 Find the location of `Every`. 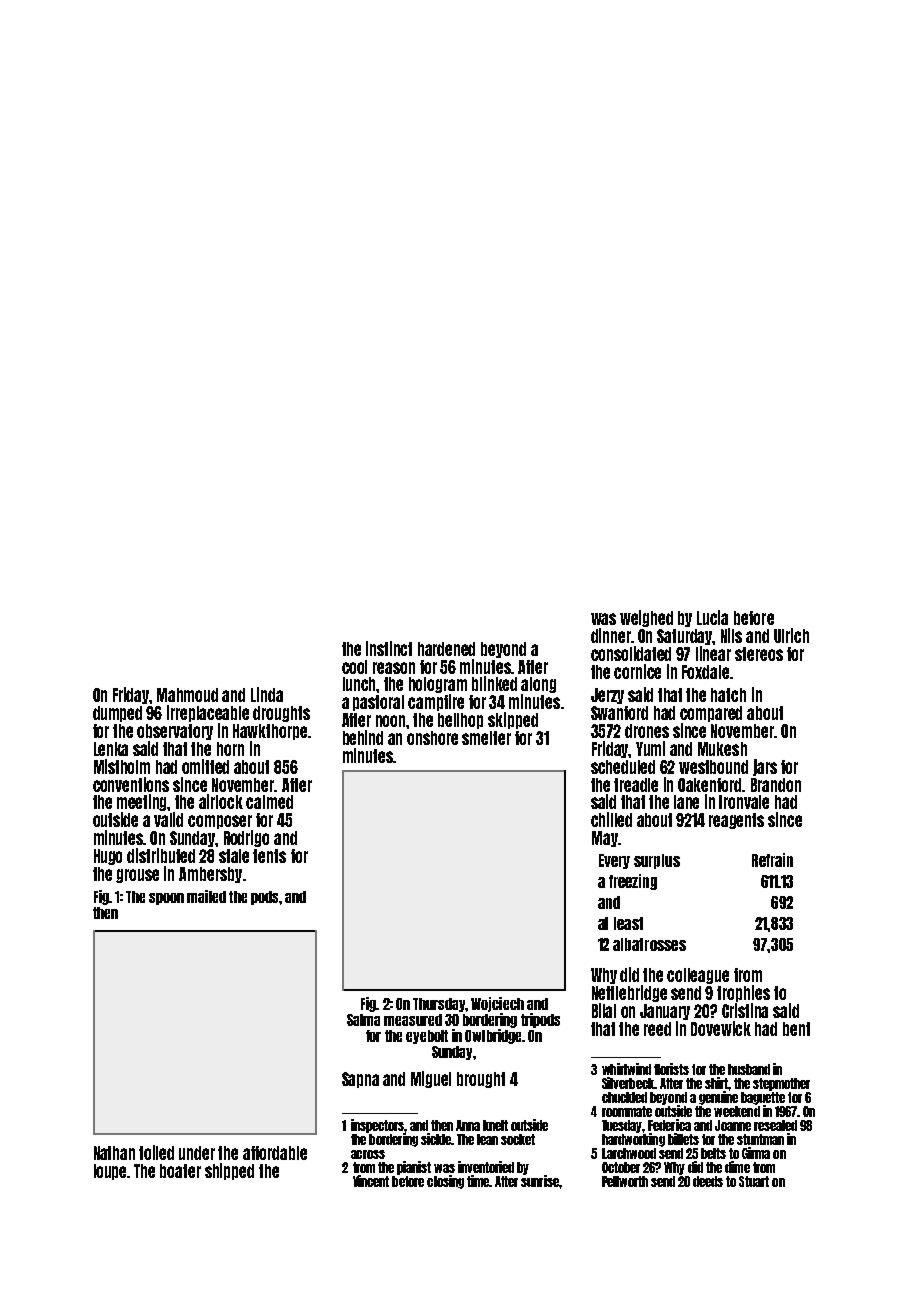

Every is located at coordinates (614, 861).
